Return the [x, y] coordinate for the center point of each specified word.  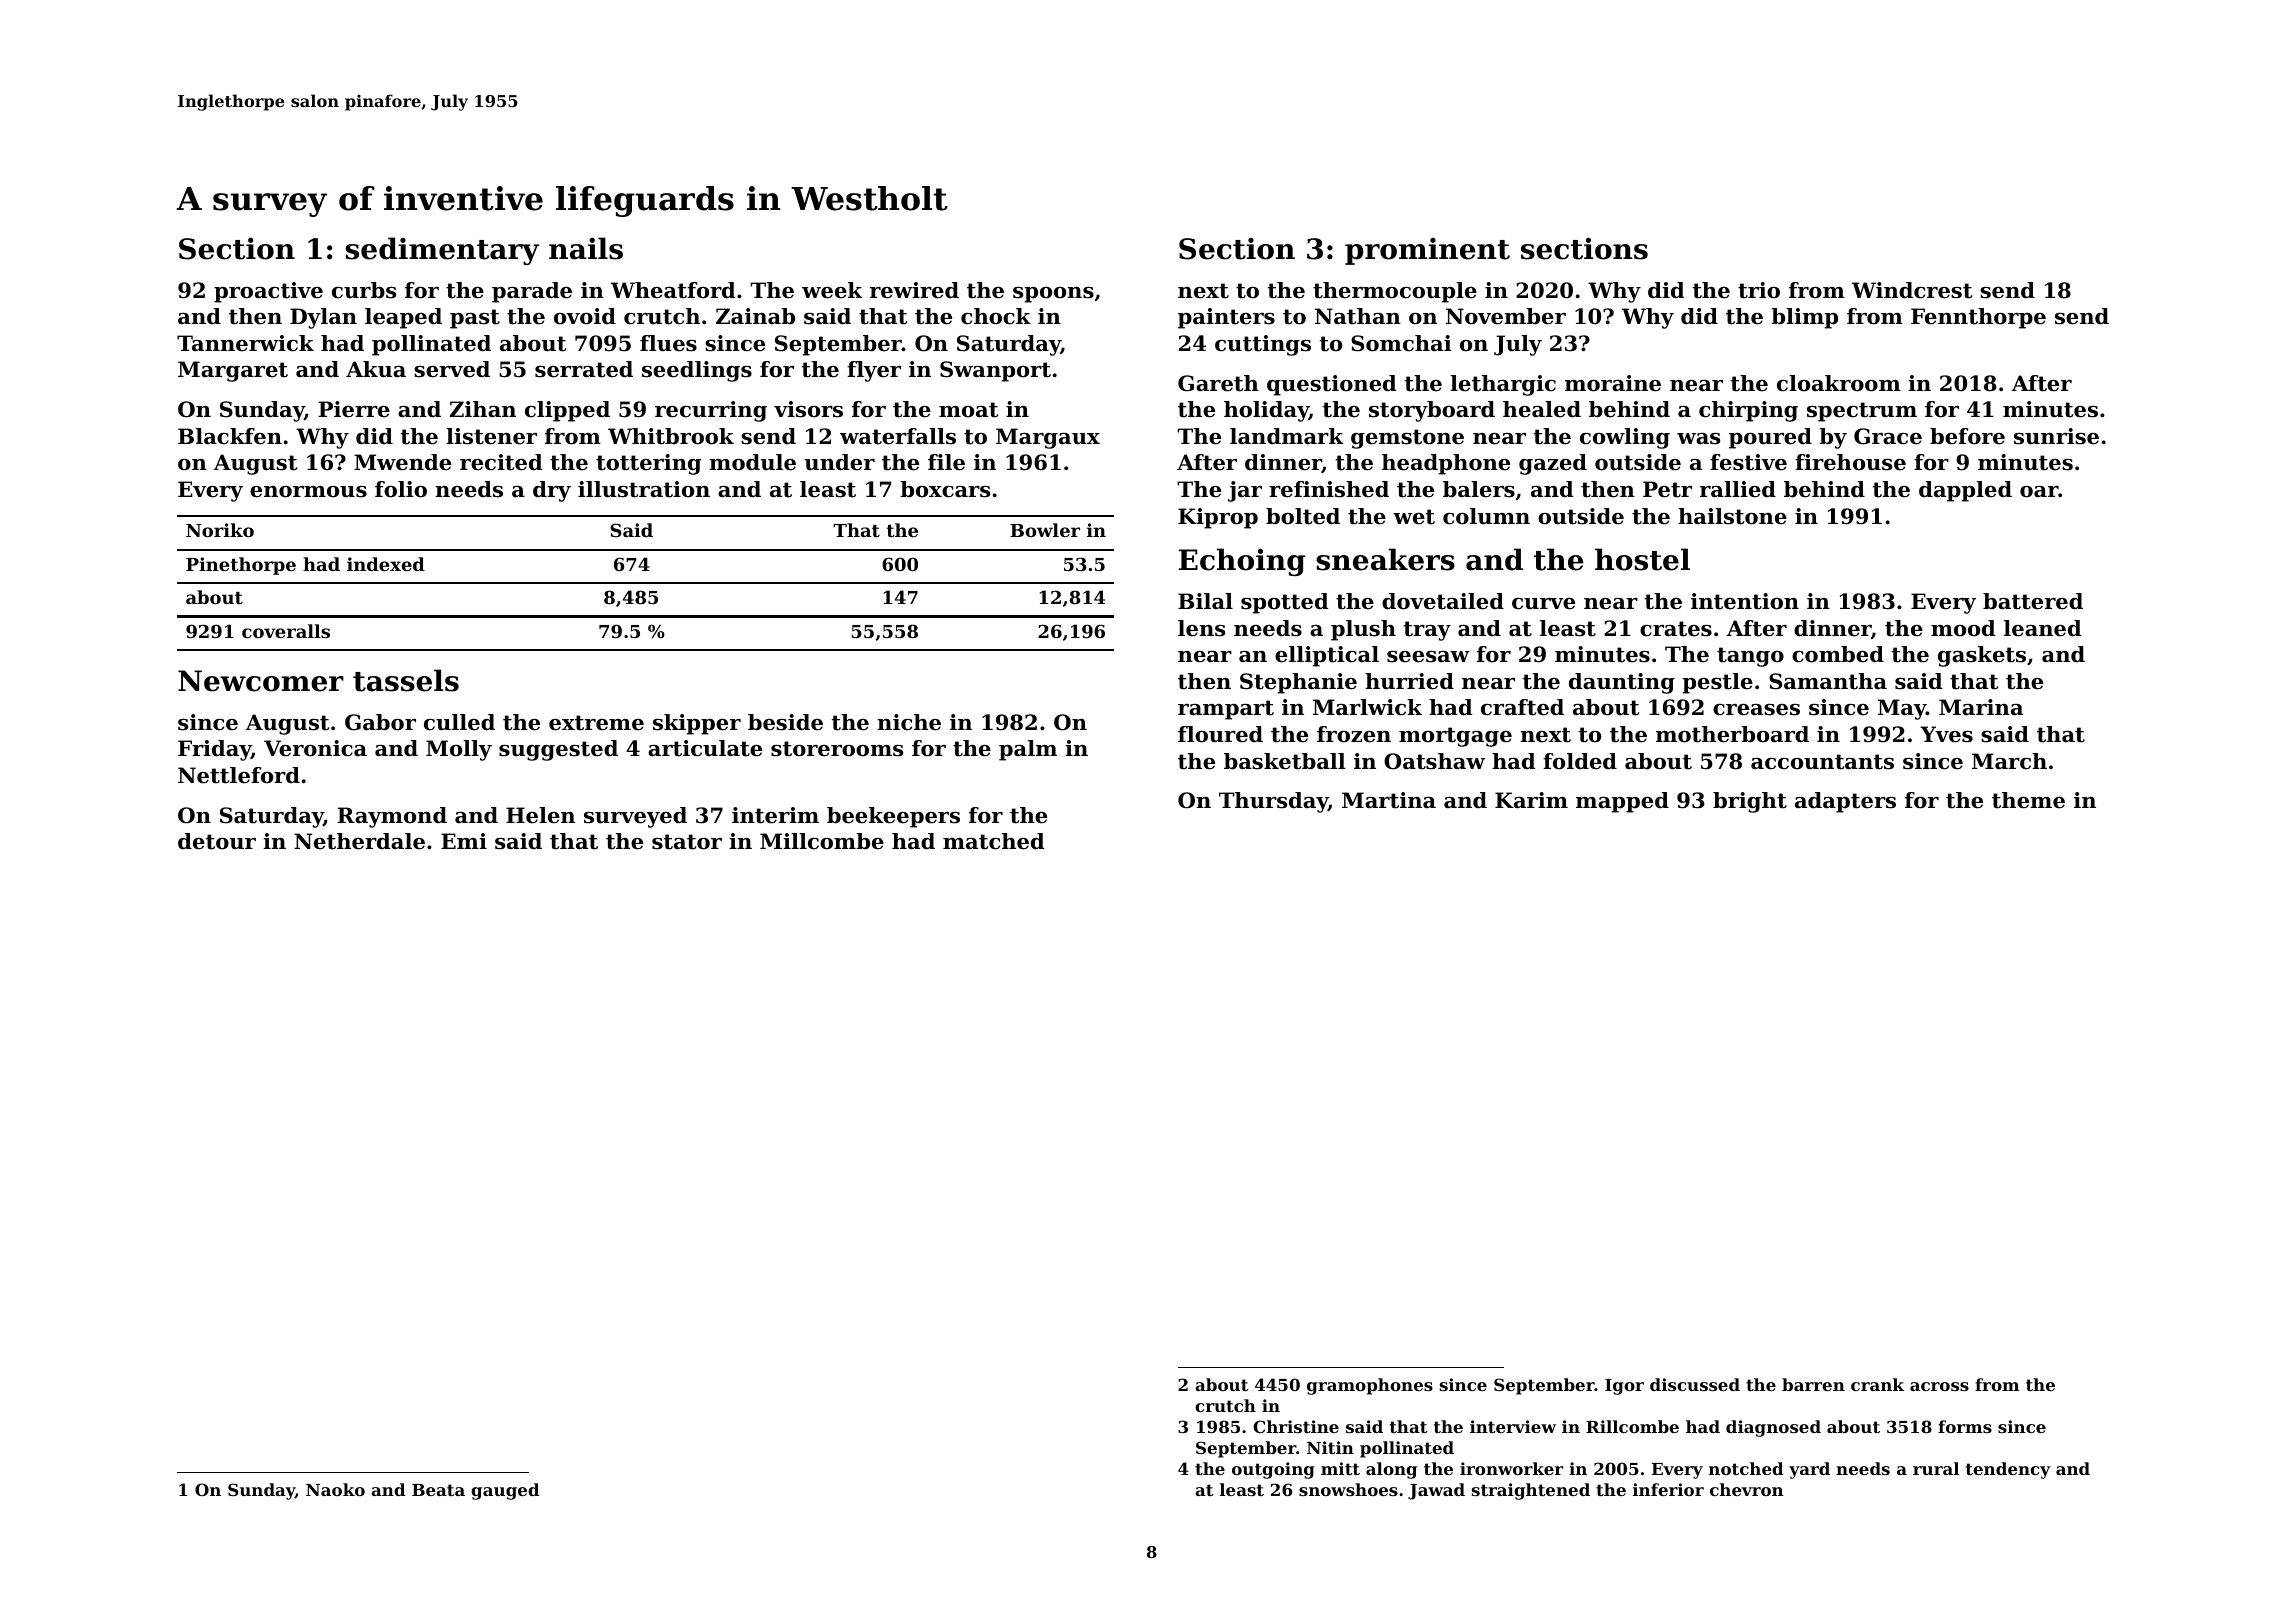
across [1939, 1386]
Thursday [1273, 802]
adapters [1845, 802]
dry [552, 491]
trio [1759, 290]
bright [1750, 802]
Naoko [335, 1489]
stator [687, 842]
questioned [1332, 385]
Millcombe [822, 841]
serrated [584, 369]
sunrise [2056, 436]
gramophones [1370, 1386]
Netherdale [359, 841]
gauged [505, 1491]
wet [1414, 517]
